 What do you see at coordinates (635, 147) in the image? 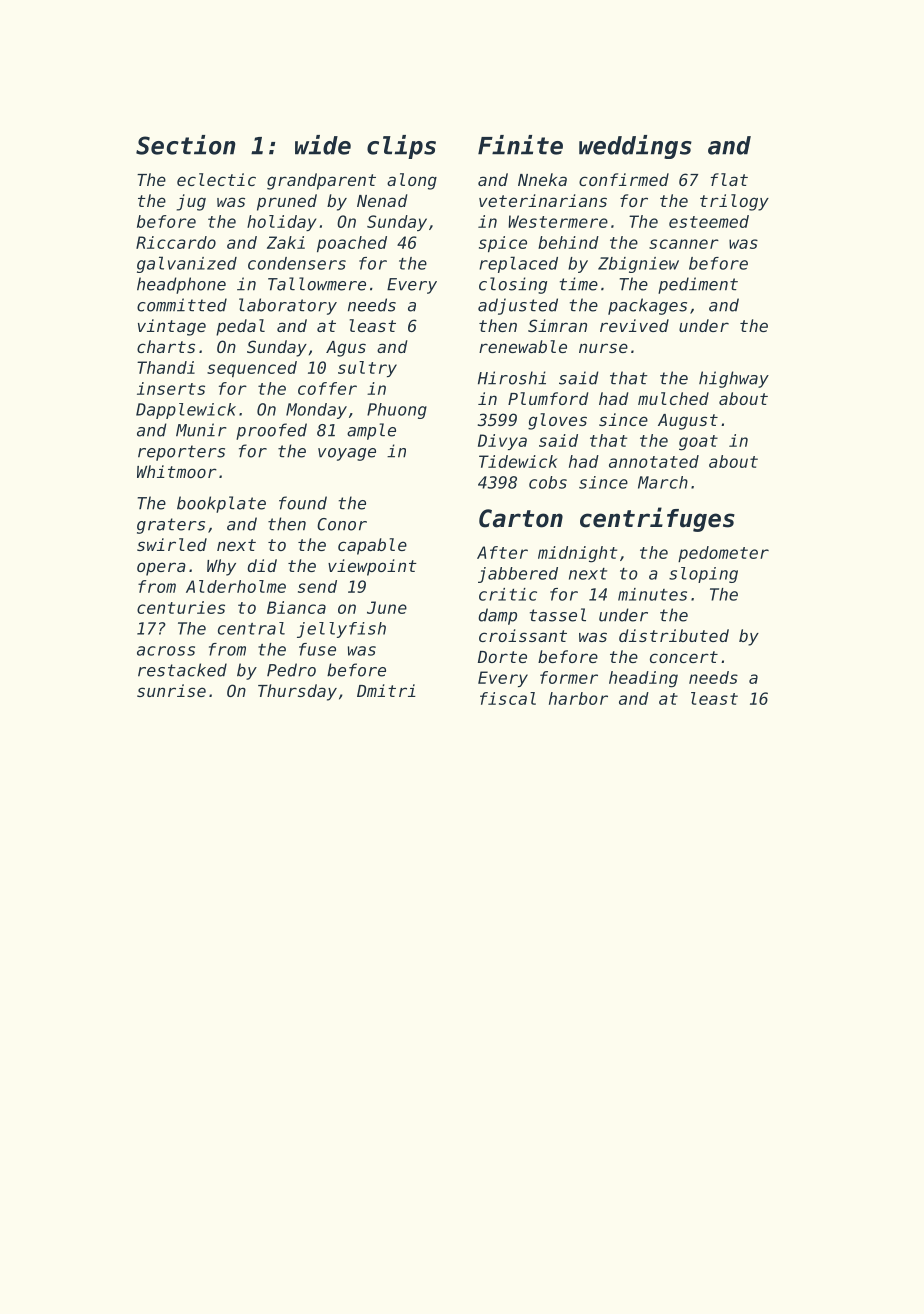
I see `weddings` at bounding box center [635, 147].
